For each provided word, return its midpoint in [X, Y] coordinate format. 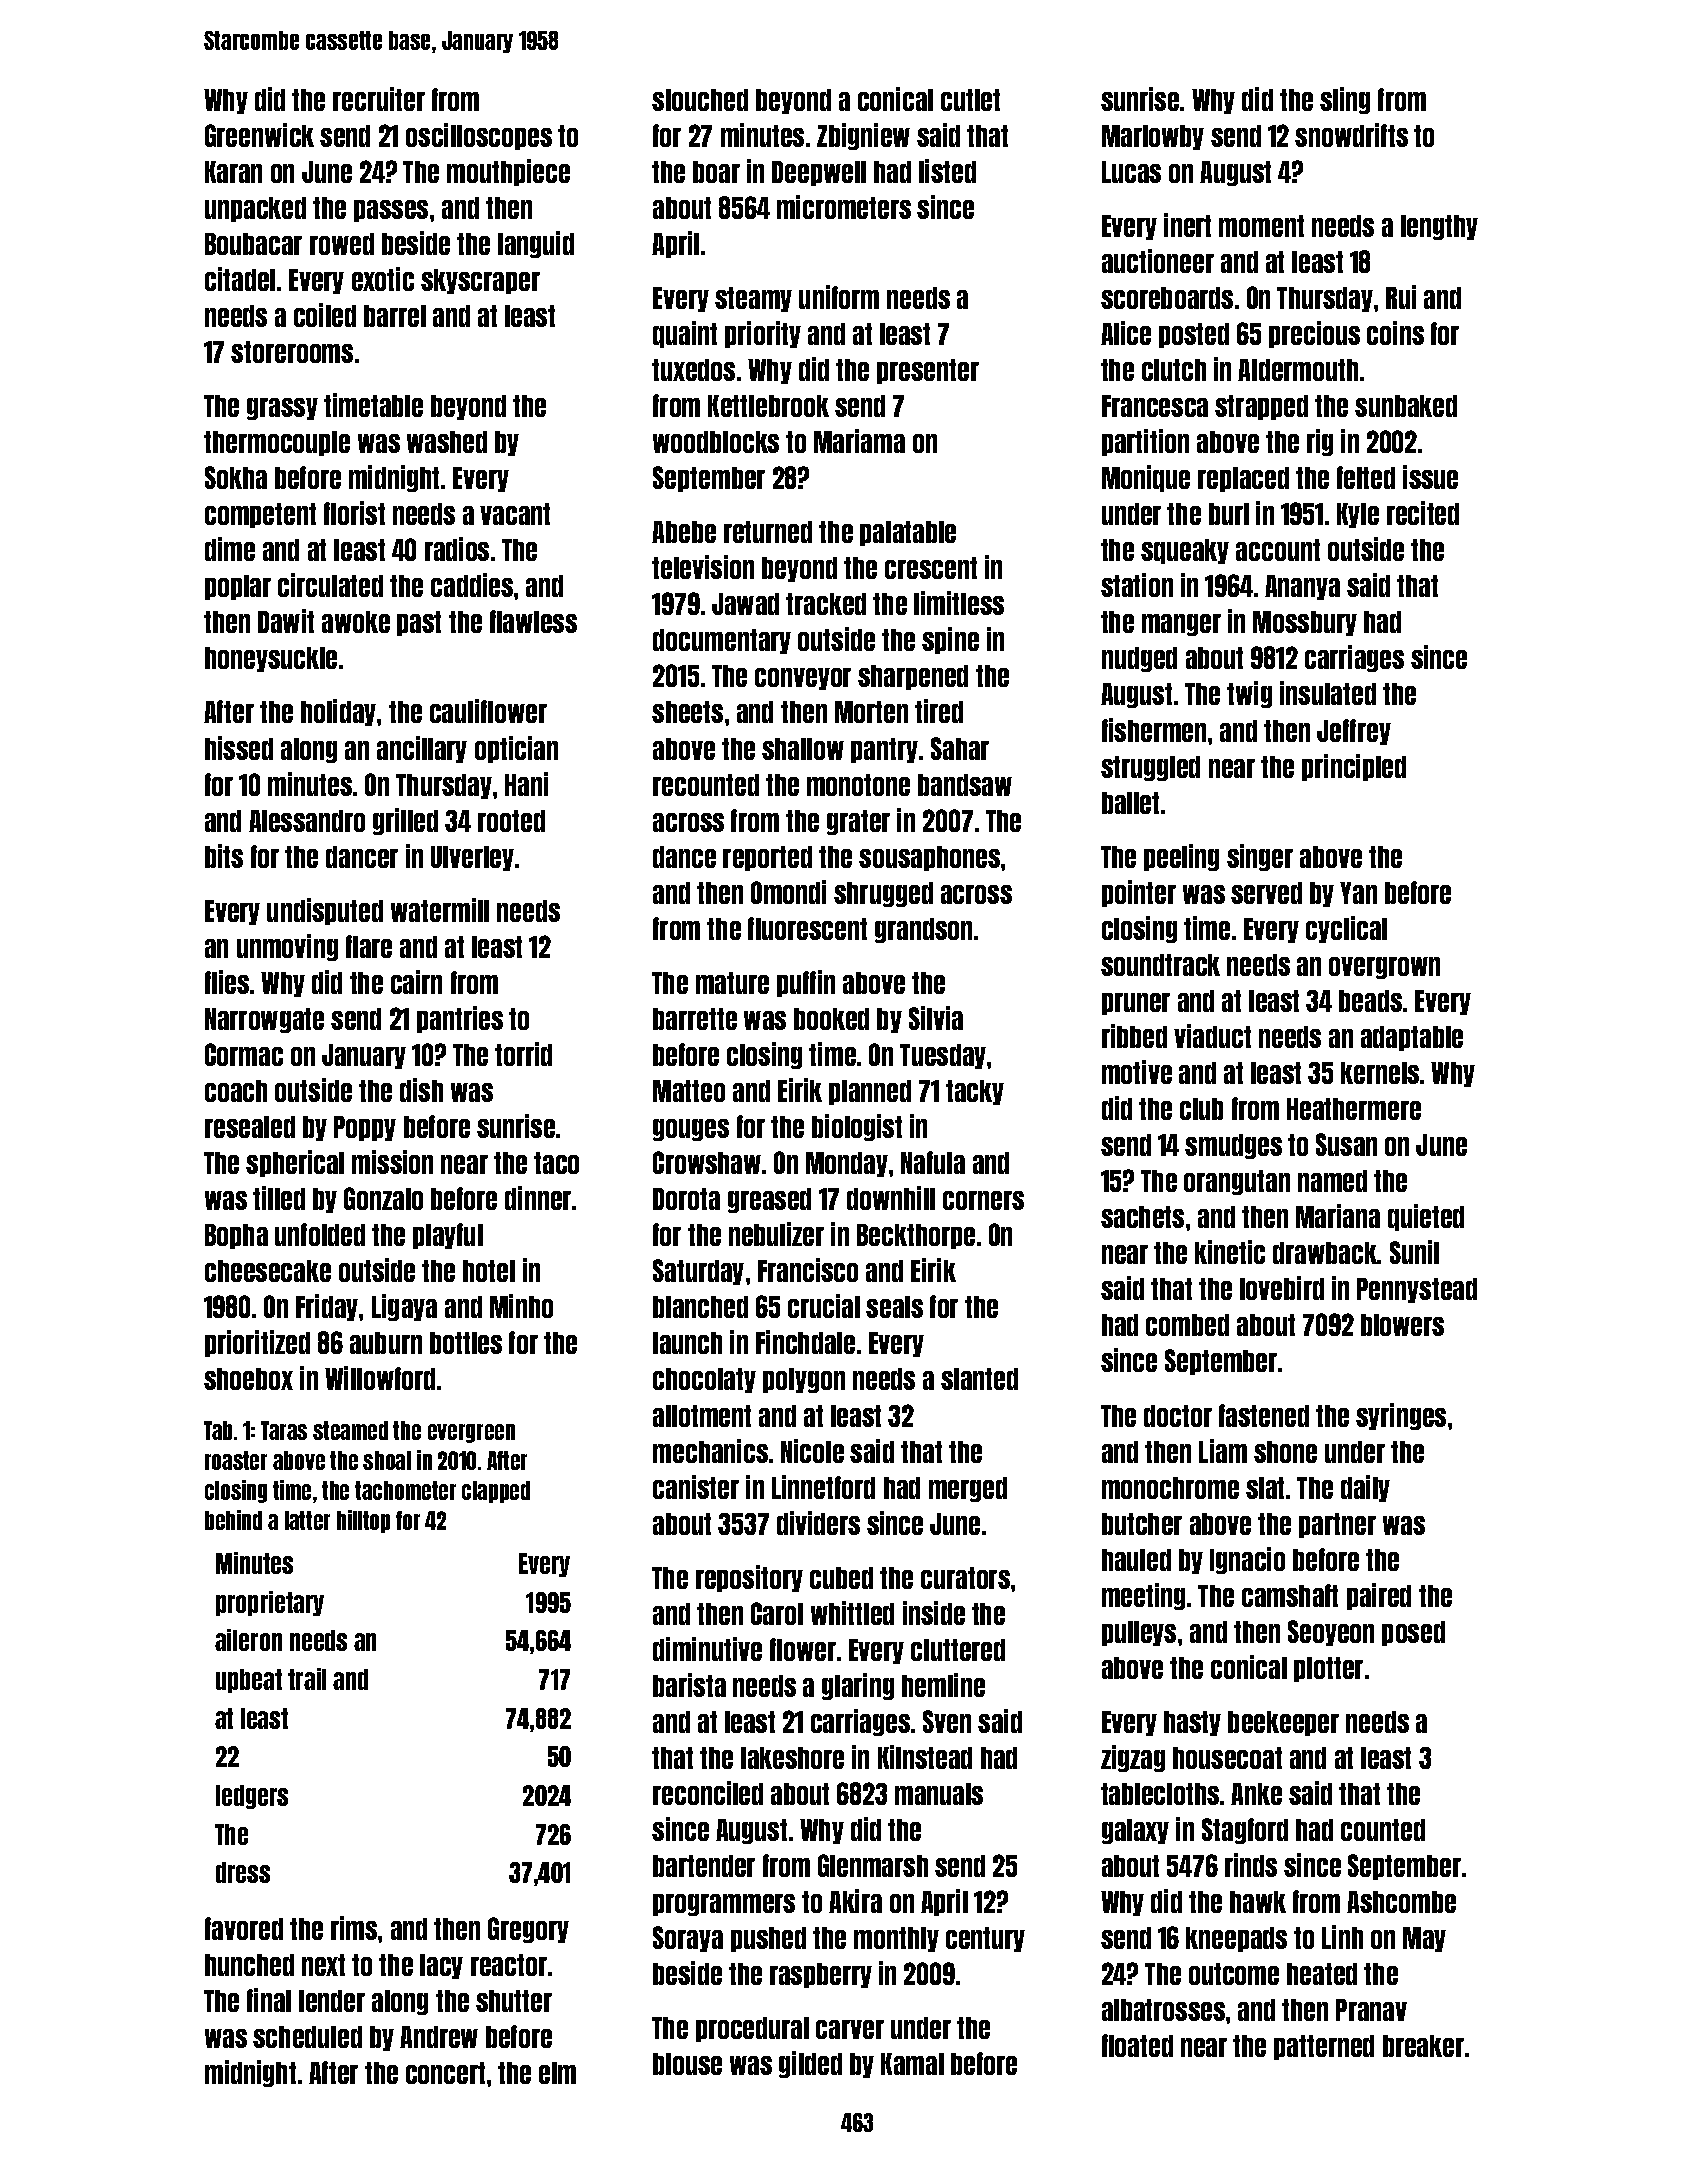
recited [1423, 513]
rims [354, 1928]
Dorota [686, 1199]
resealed [250, 1127]
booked [831, 1019]
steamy [753, 299]
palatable [908, 533]
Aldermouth [1298, 370]
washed [447, 442]
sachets [1142, 1217]
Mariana [1338, 1216]
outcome [1234, 1974]
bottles [466, 1343]
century [985, 1939]
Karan [233, 172]
